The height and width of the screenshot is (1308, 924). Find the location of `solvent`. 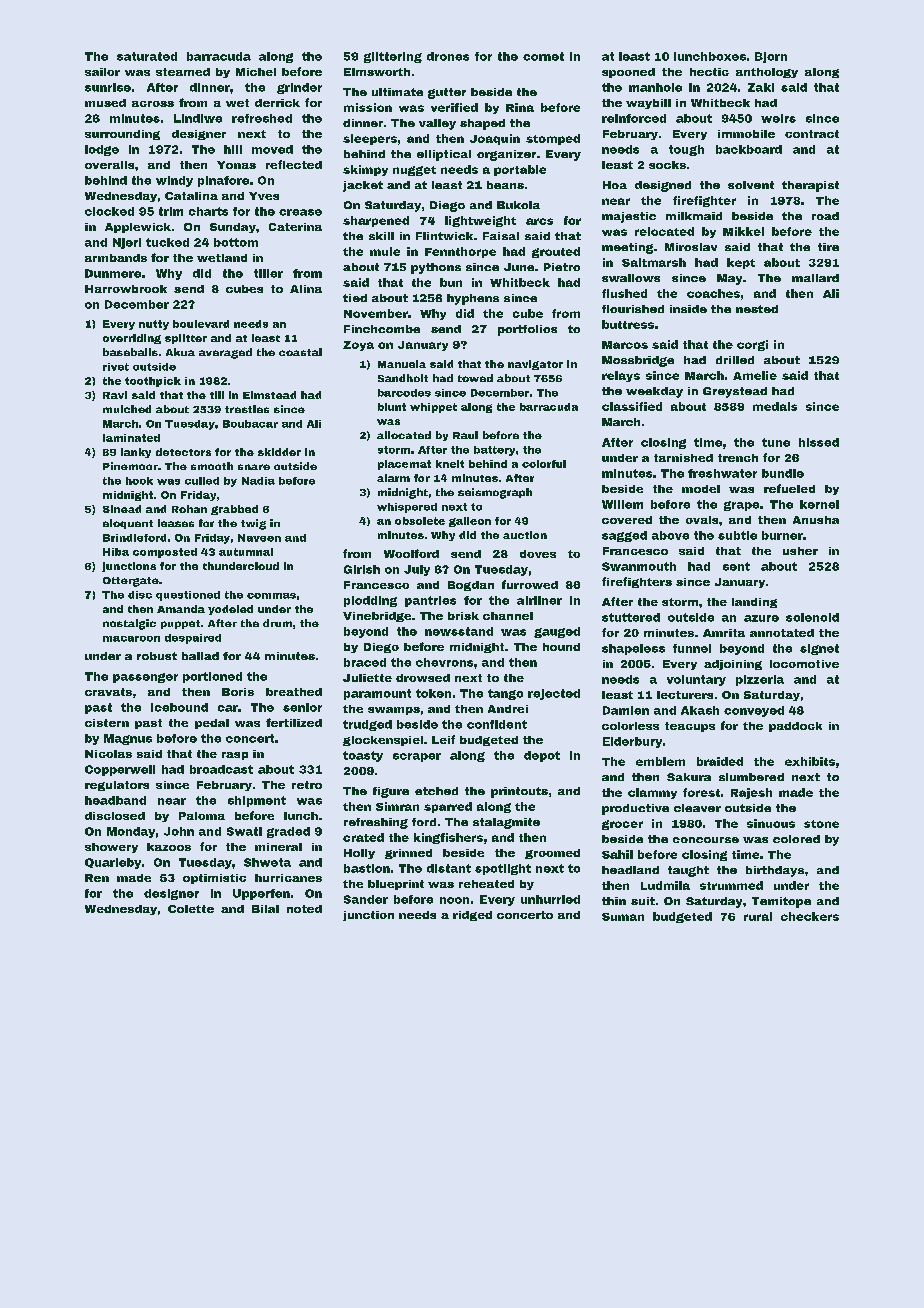

solvent is located at coordinates (751, 185).
